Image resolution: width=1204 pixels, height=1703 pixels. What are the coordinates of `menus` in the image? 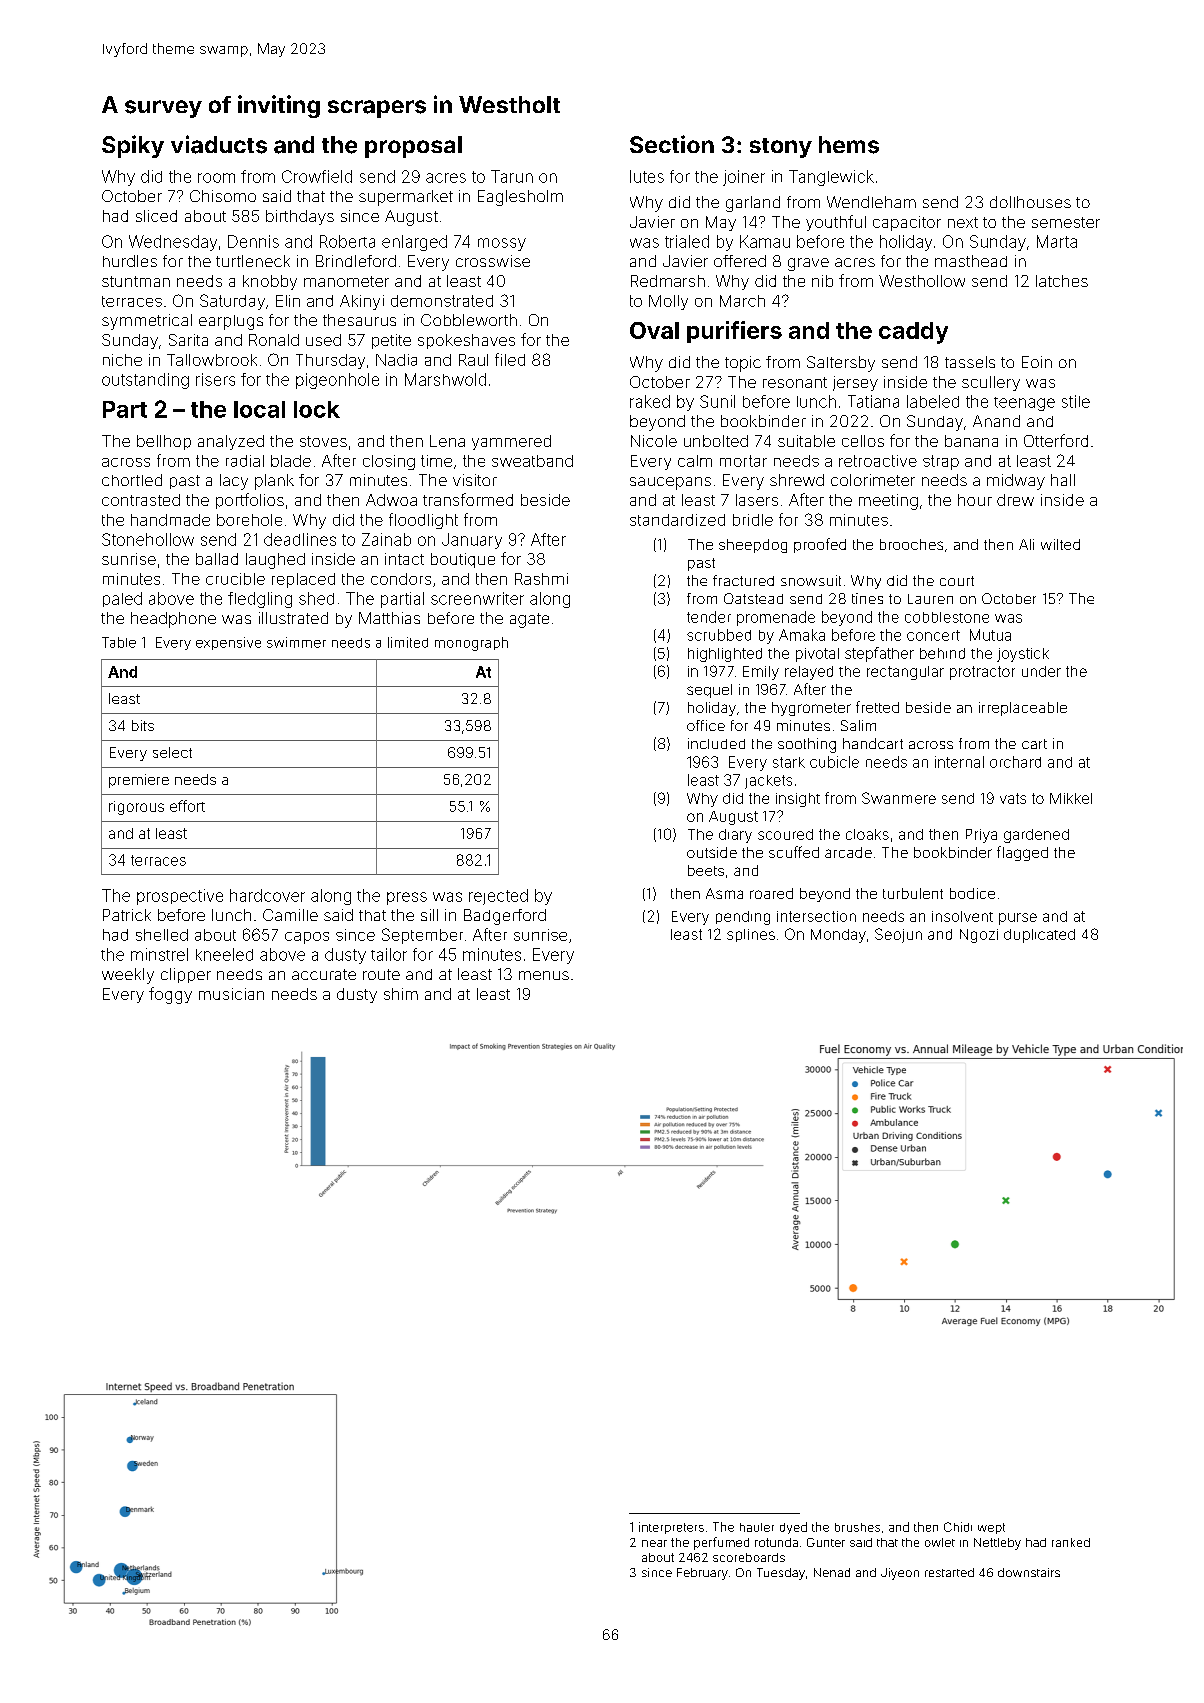 It's located at (544, 975).
